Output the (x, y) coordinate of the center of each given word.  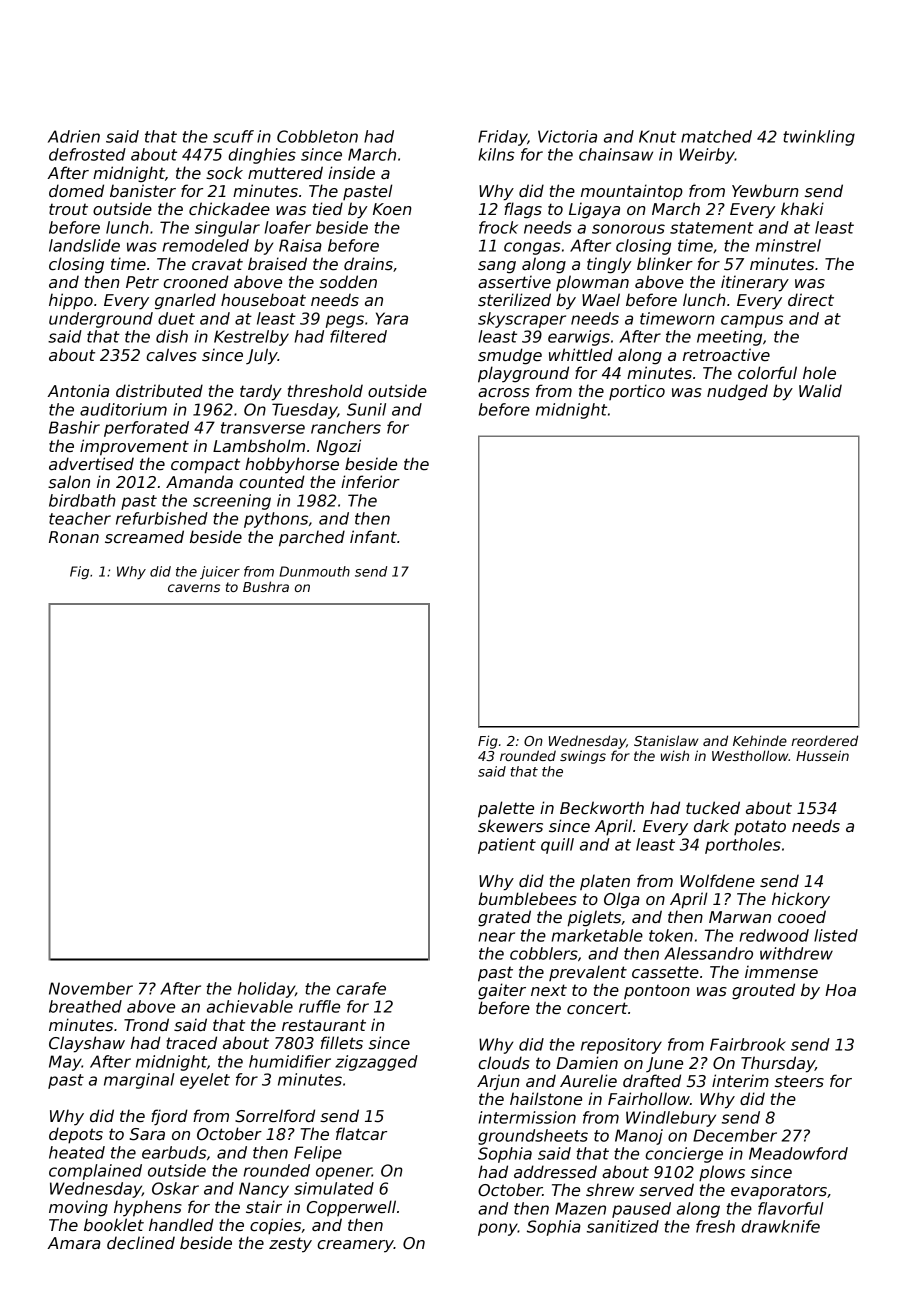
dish (172, 336)
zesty (290, 1245)
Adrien (74, 136)
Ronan (74, 537)
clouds (504, 1062)
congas (532, 248)
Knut (657, 136)
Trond (146, 1024)
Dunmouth (314, 571)
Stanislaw (666, 740)
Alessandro (708, 953)
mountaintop (632, 192)
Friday (502, 138)
